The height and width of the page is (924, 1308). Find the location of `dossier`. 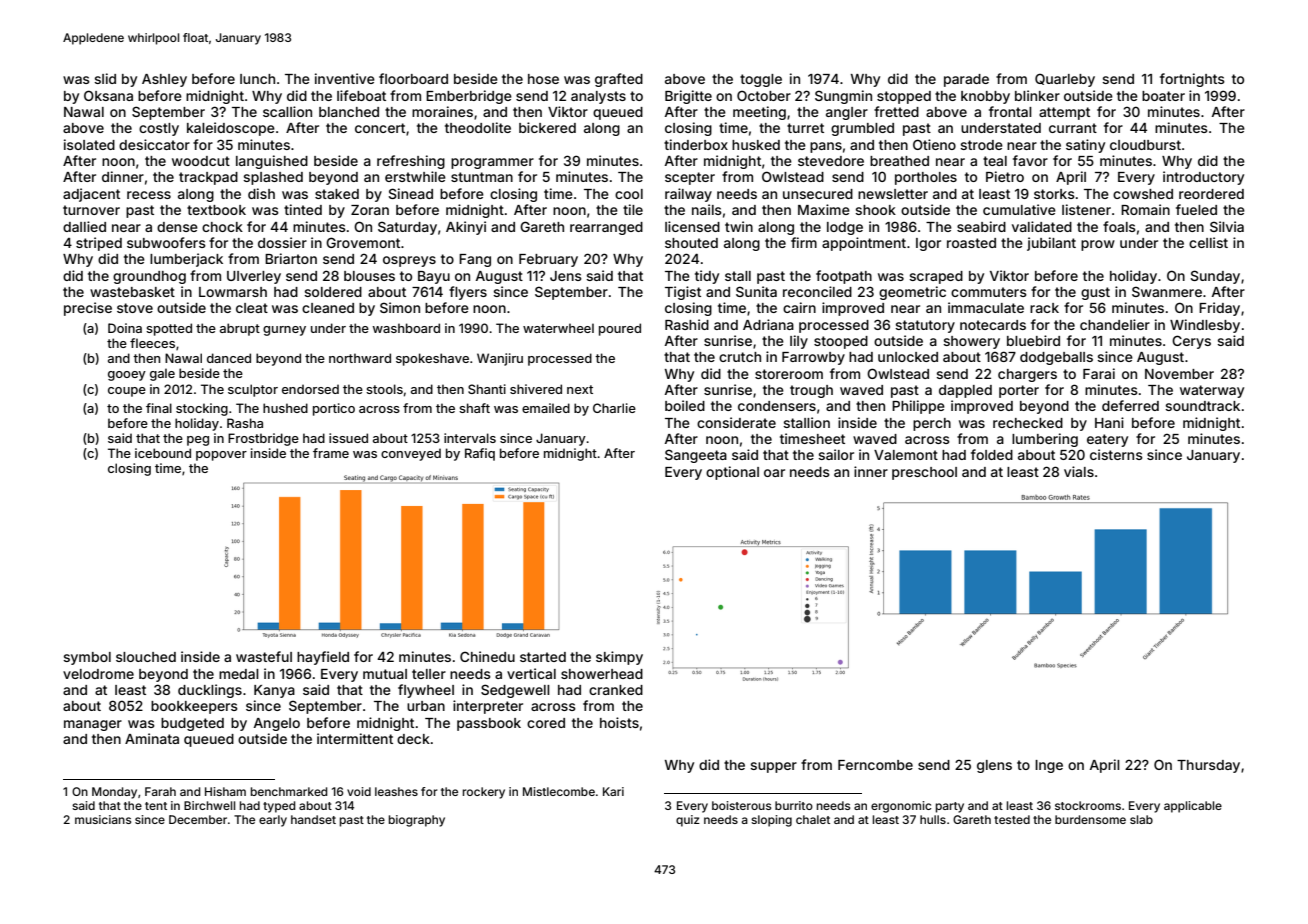

dossier is located at coordinates (282, 242).
